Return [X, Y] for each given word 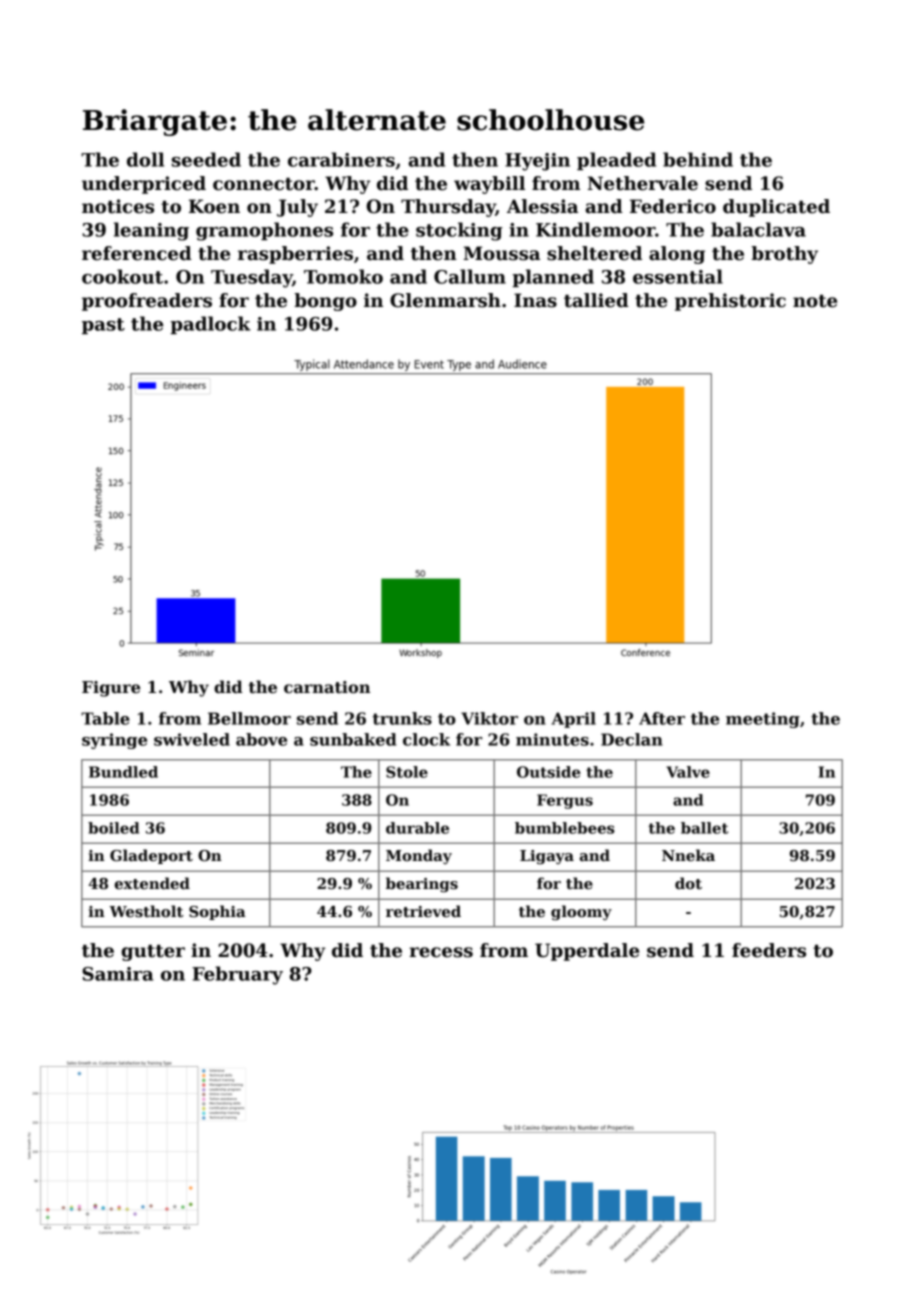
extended [152, 883]
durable [417, 828]
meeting [763, 720]
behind [698, 159]
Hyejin [537, 162]
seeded [206, 159]
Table [105, 718]
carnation [327, 687]
